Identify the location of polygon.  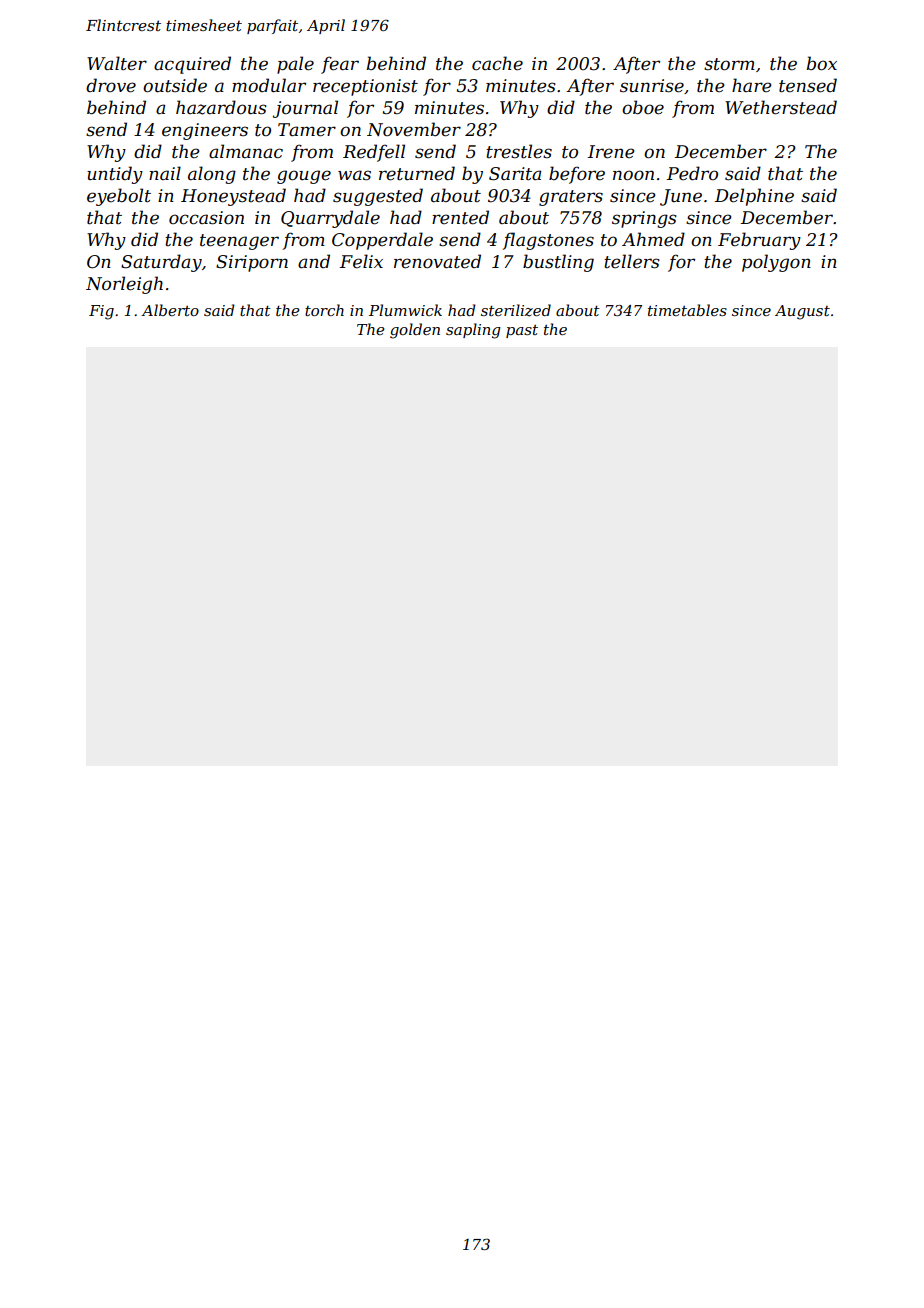
(776, 263).
